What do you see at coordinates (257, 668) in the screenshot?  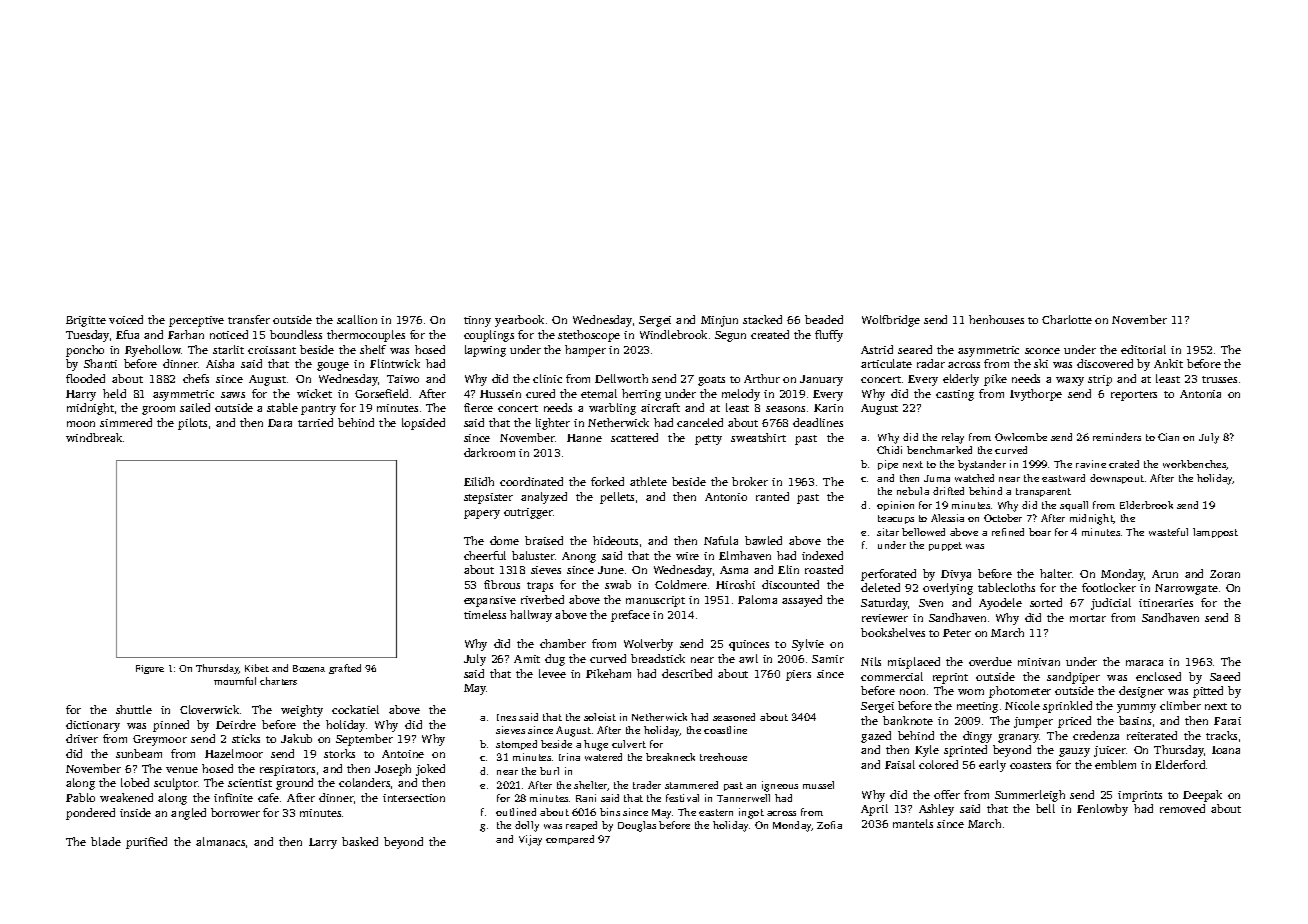 I see `Kibet` at bounding box center [257, 668].
